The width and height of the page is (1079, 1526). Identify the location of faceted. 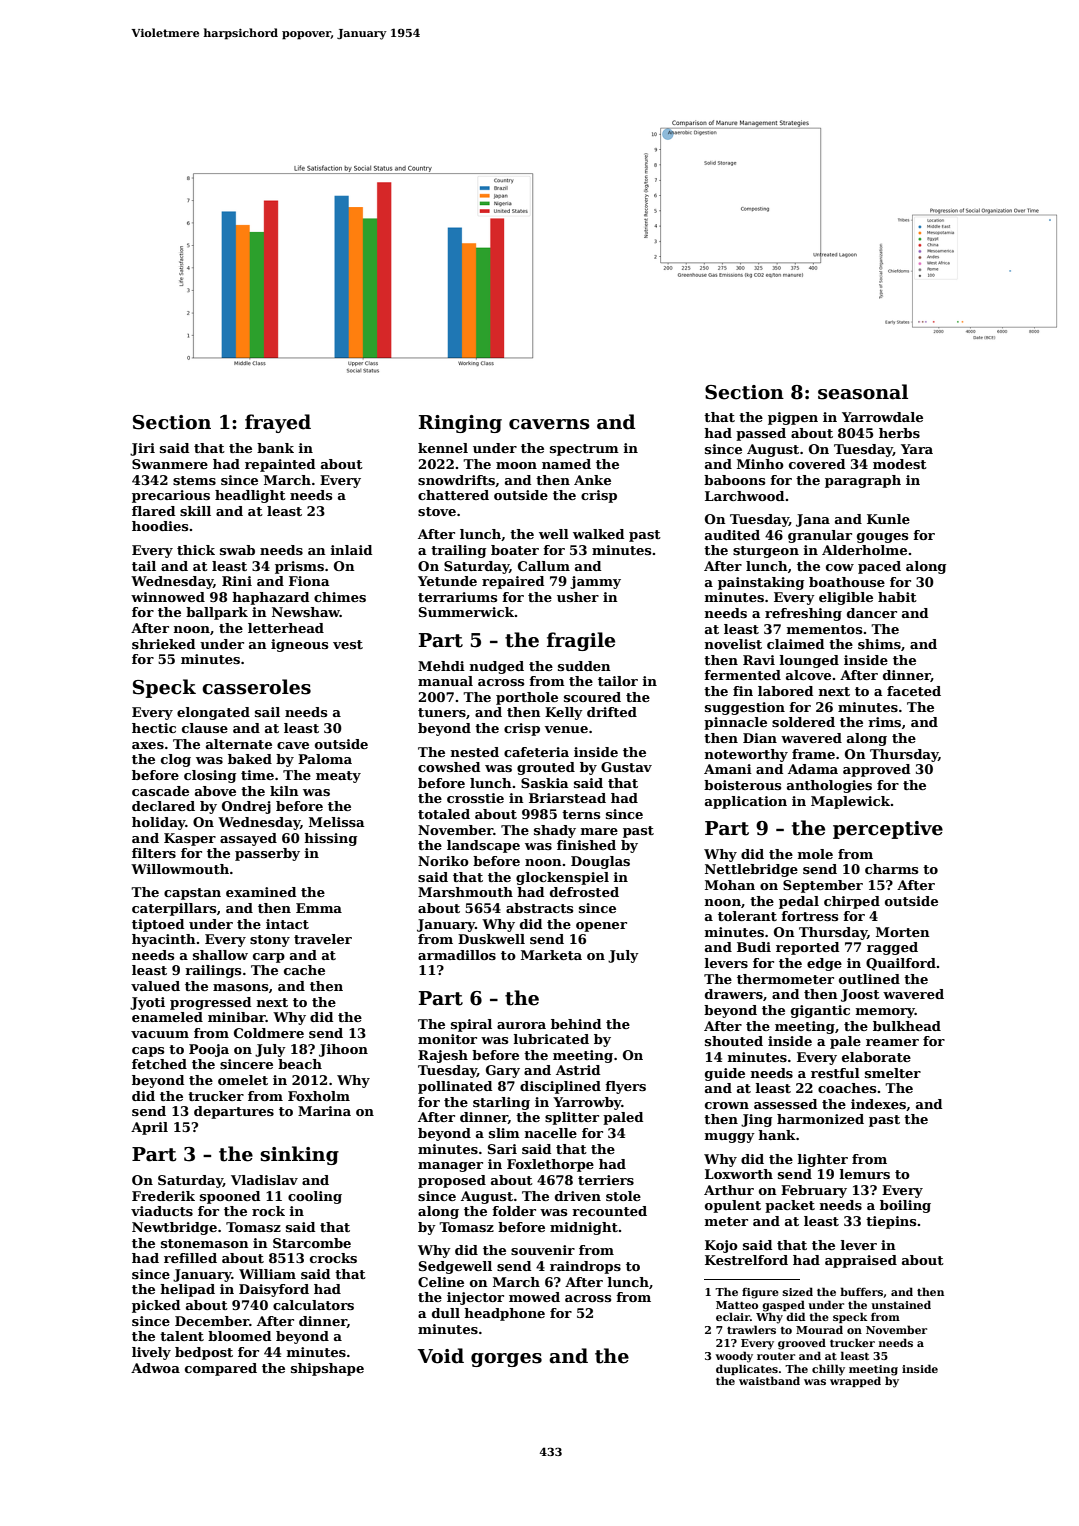
(914, 691).
